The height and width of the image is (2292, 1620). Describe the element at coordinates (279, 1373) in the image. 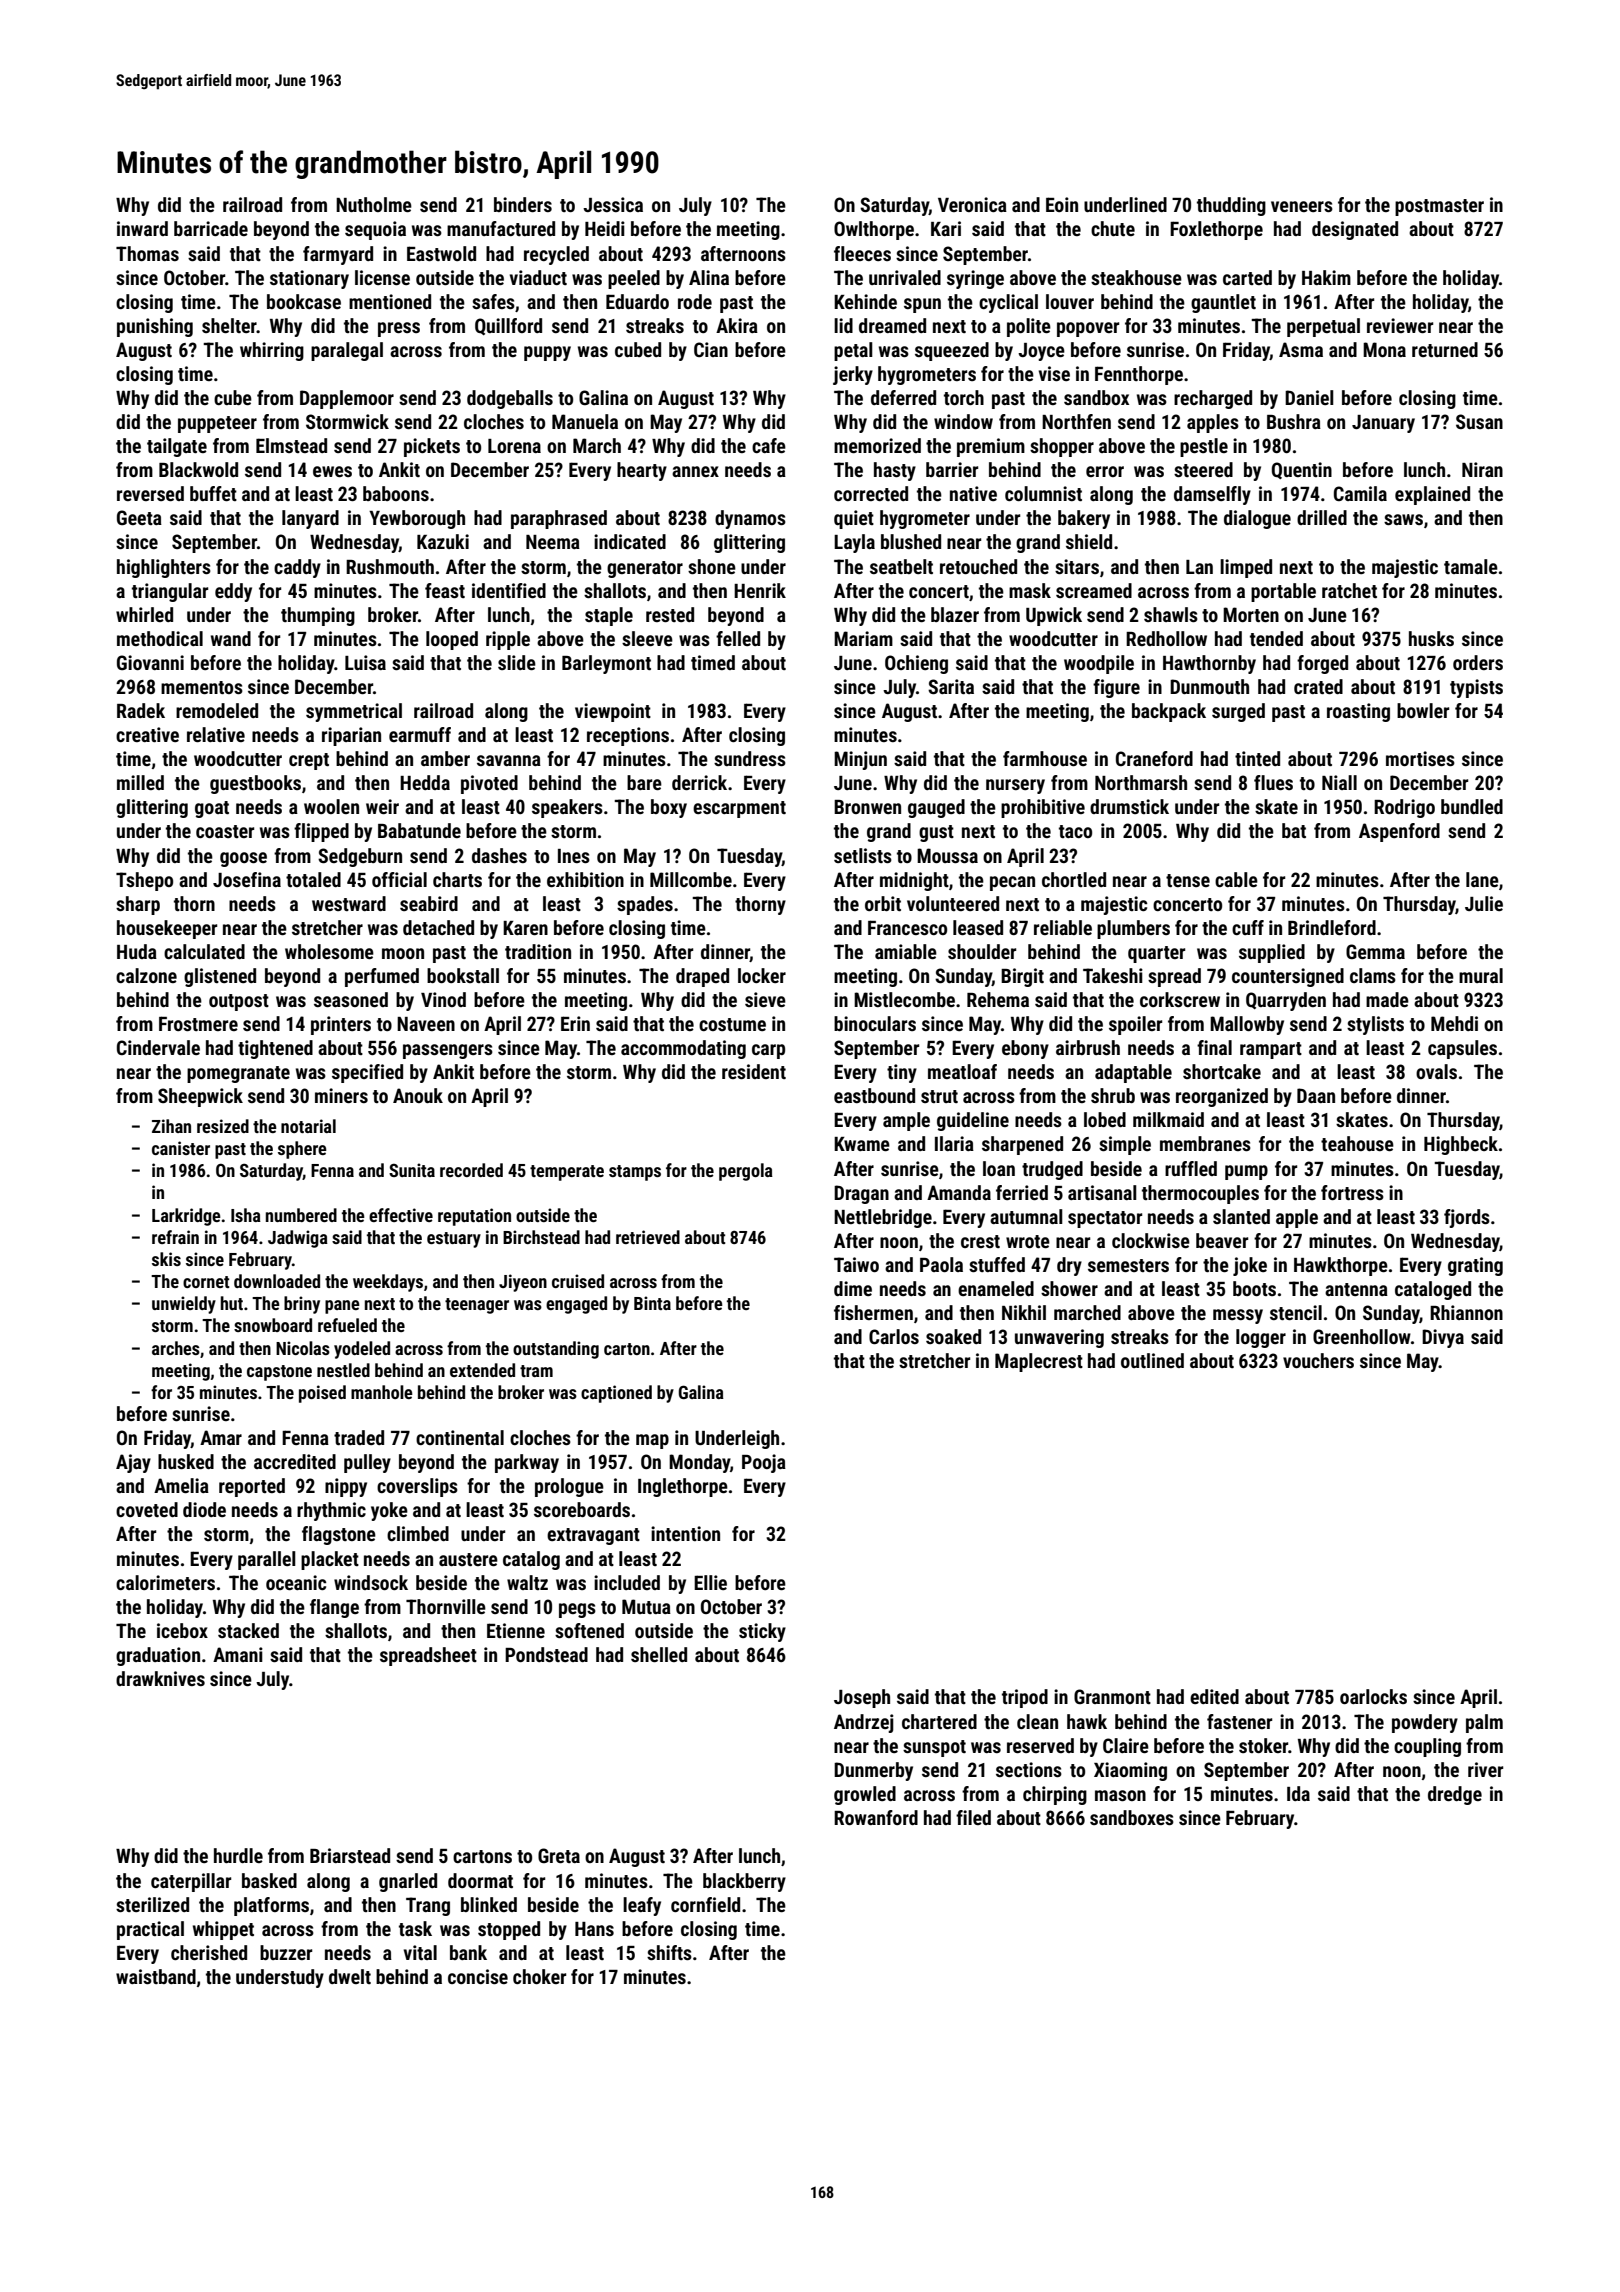

I see `capstone` at that location.
